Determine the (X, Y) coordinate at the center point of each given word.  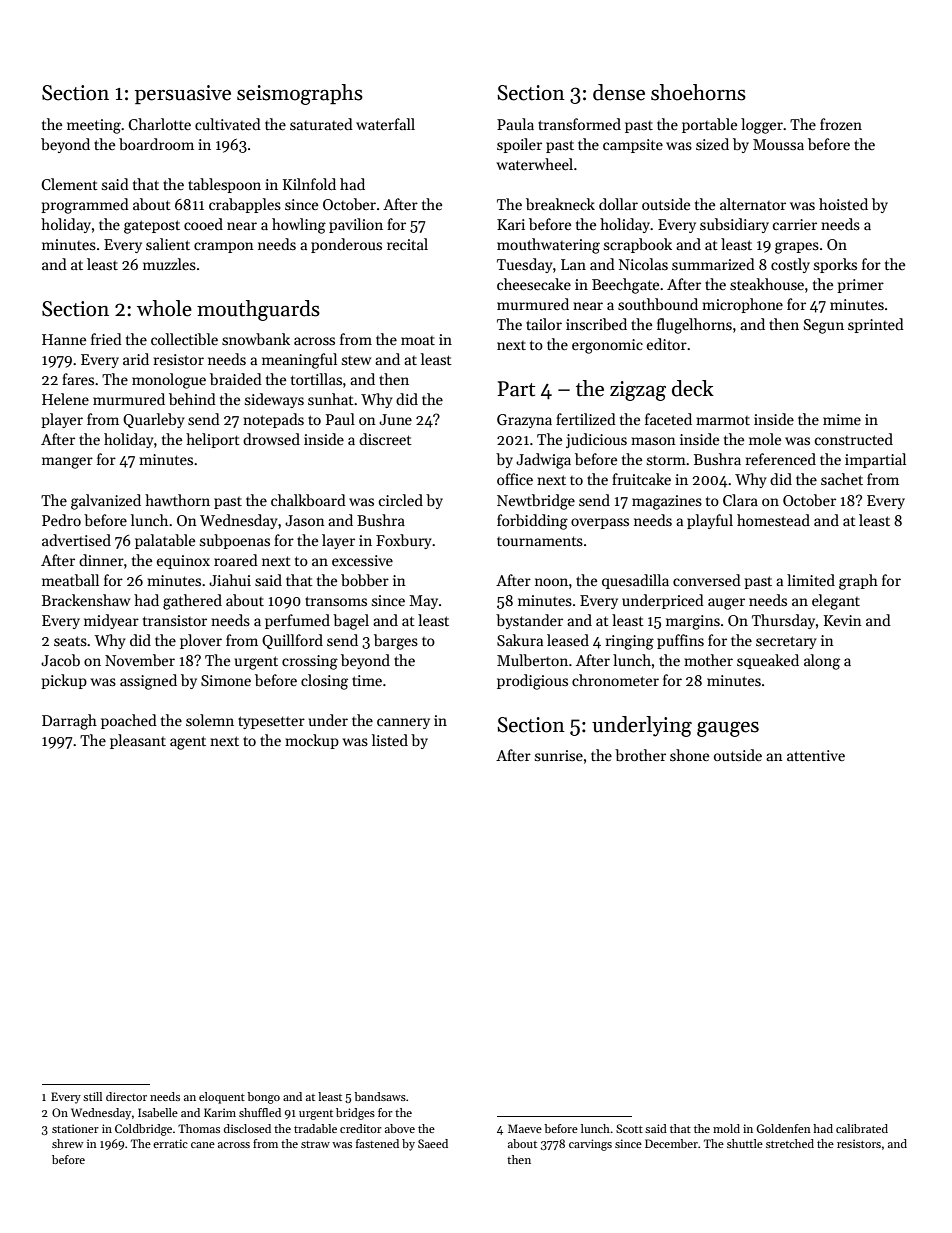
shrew (67, 1143)
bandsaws (380, 1096)
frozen (841, 124)
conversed (707, 580)
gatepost (152, 227)
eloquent (222, 1098)
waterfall (385, 124)
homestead (773, 520)
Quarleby (154, 420)
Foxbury (404, 541)
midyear (111, 621)
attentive (816, 755)
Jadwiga (543, 461)
